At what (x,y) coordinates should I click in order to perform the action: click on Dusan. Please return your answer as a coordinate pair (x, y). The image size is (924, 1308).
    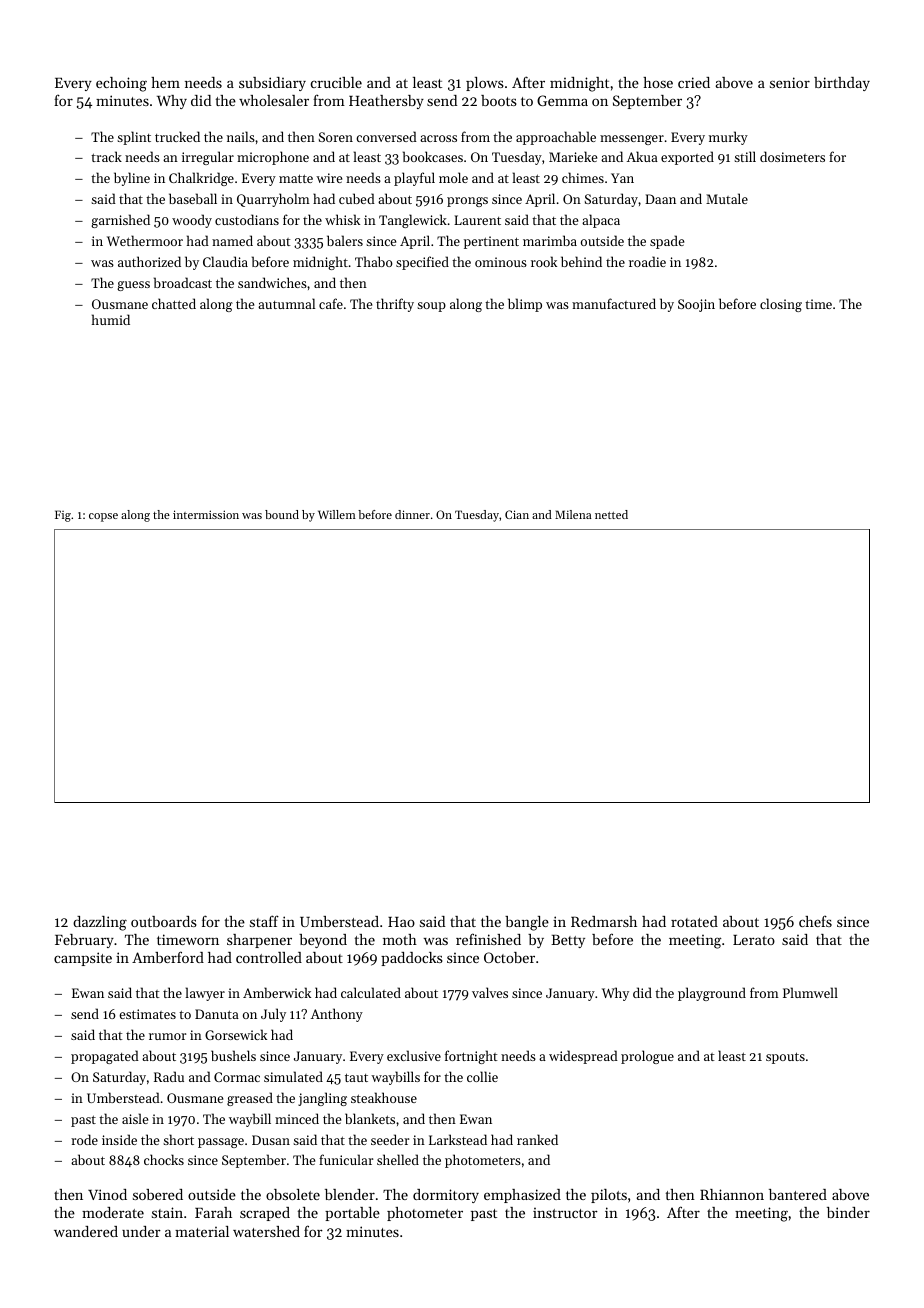
    Looking at the image, I should click on (271, 1140).
